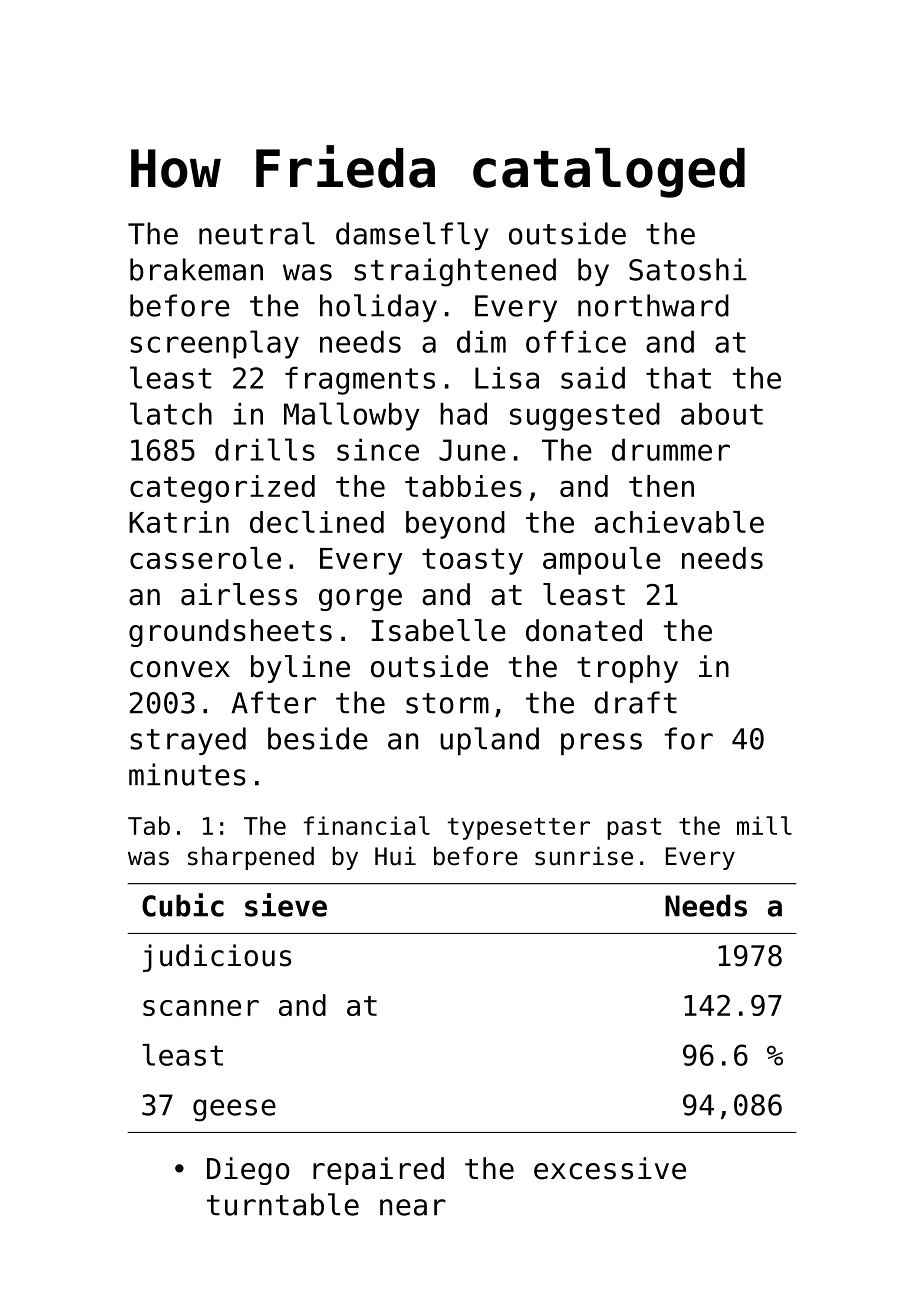 The height and width of the image is (1311, 924). What do you see at coordinates (688, 269) in the image?
I see `Satoshi` at bounding box center [688, 269].
